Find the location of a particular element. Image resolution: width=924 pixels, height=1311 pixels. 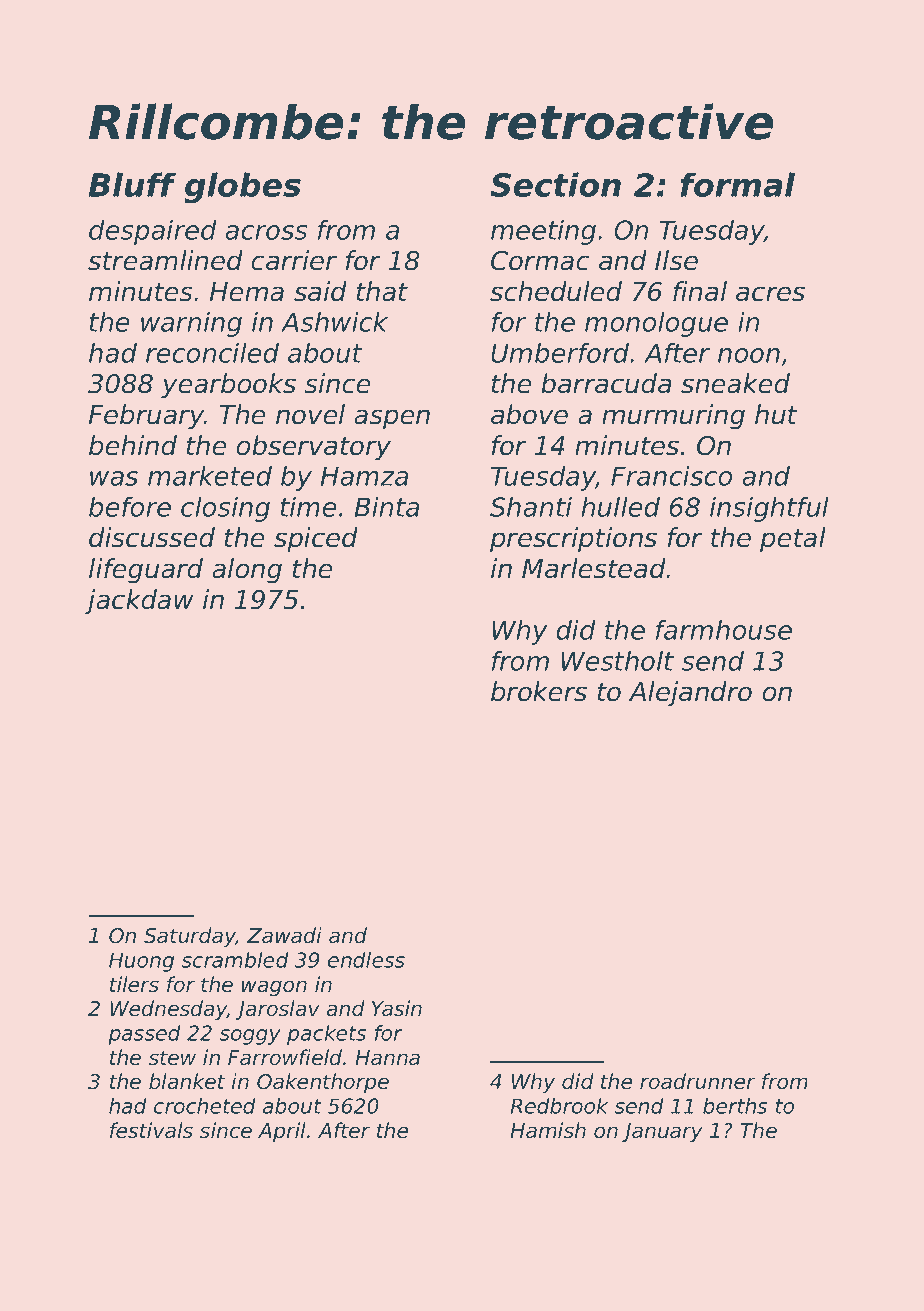

Hamish is located at coordinates (548, 1130).
